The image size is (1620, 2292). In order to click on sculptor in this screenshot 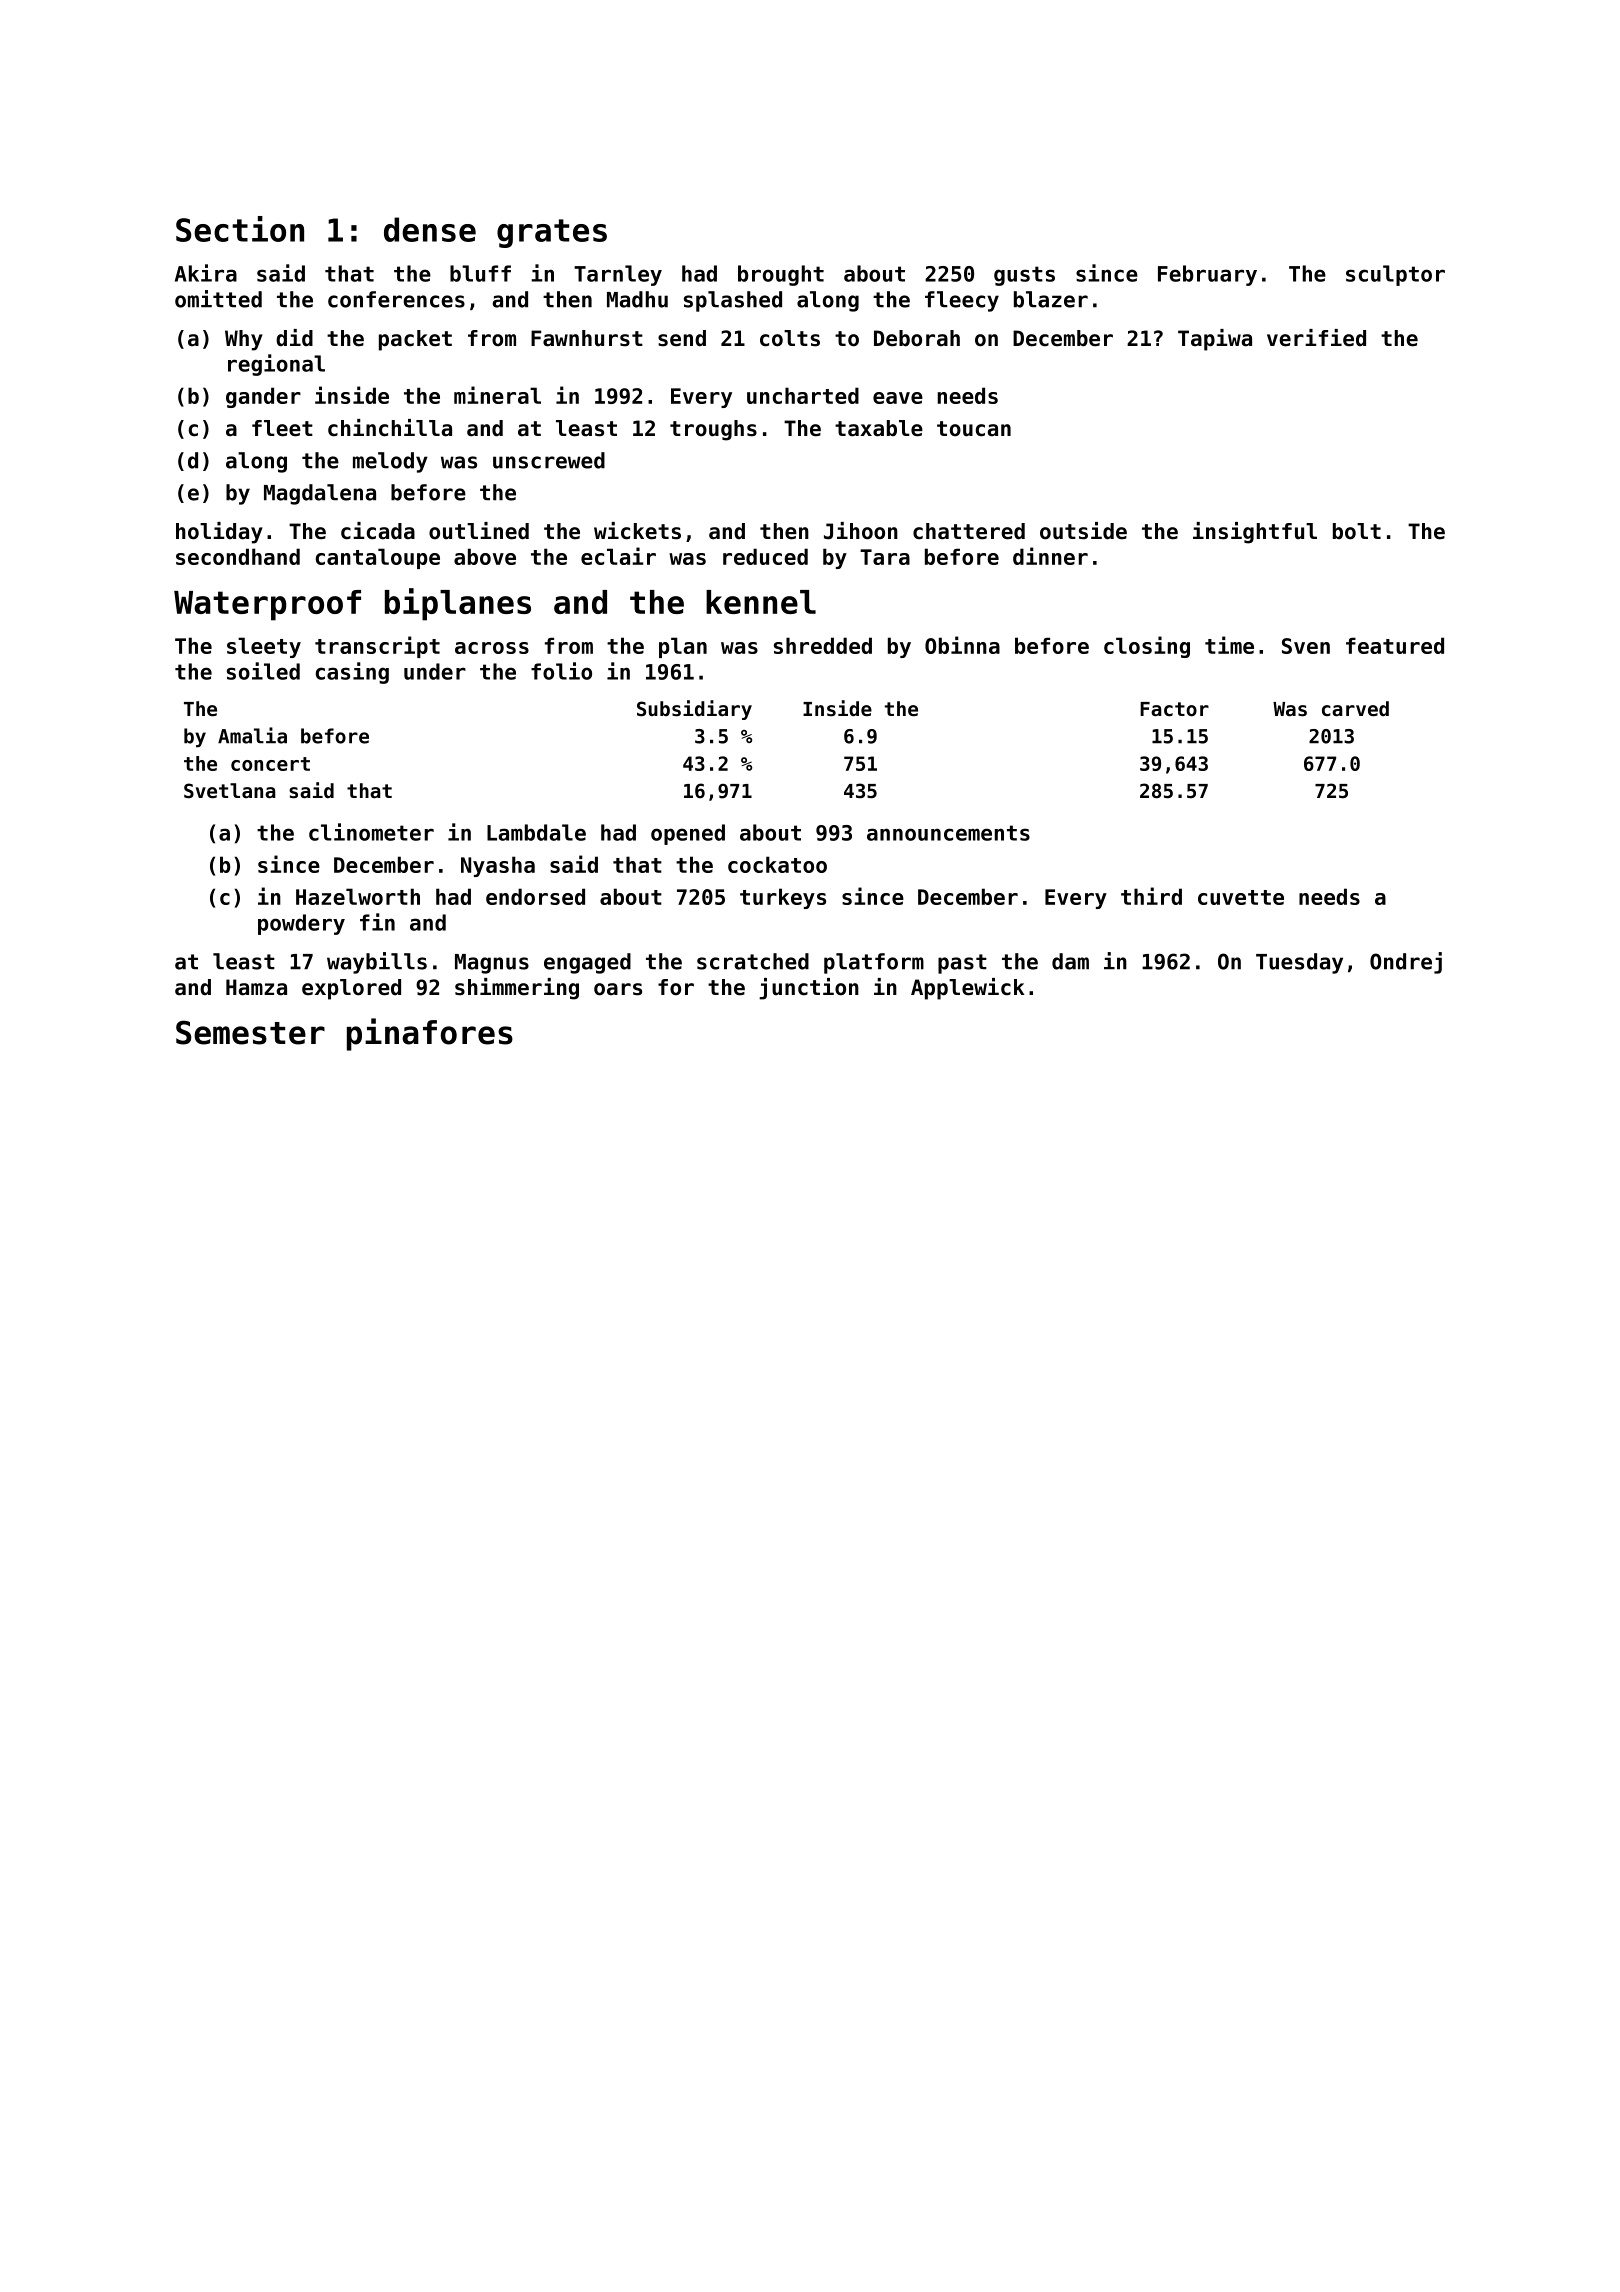, I will do `click(1395, 275)`.
